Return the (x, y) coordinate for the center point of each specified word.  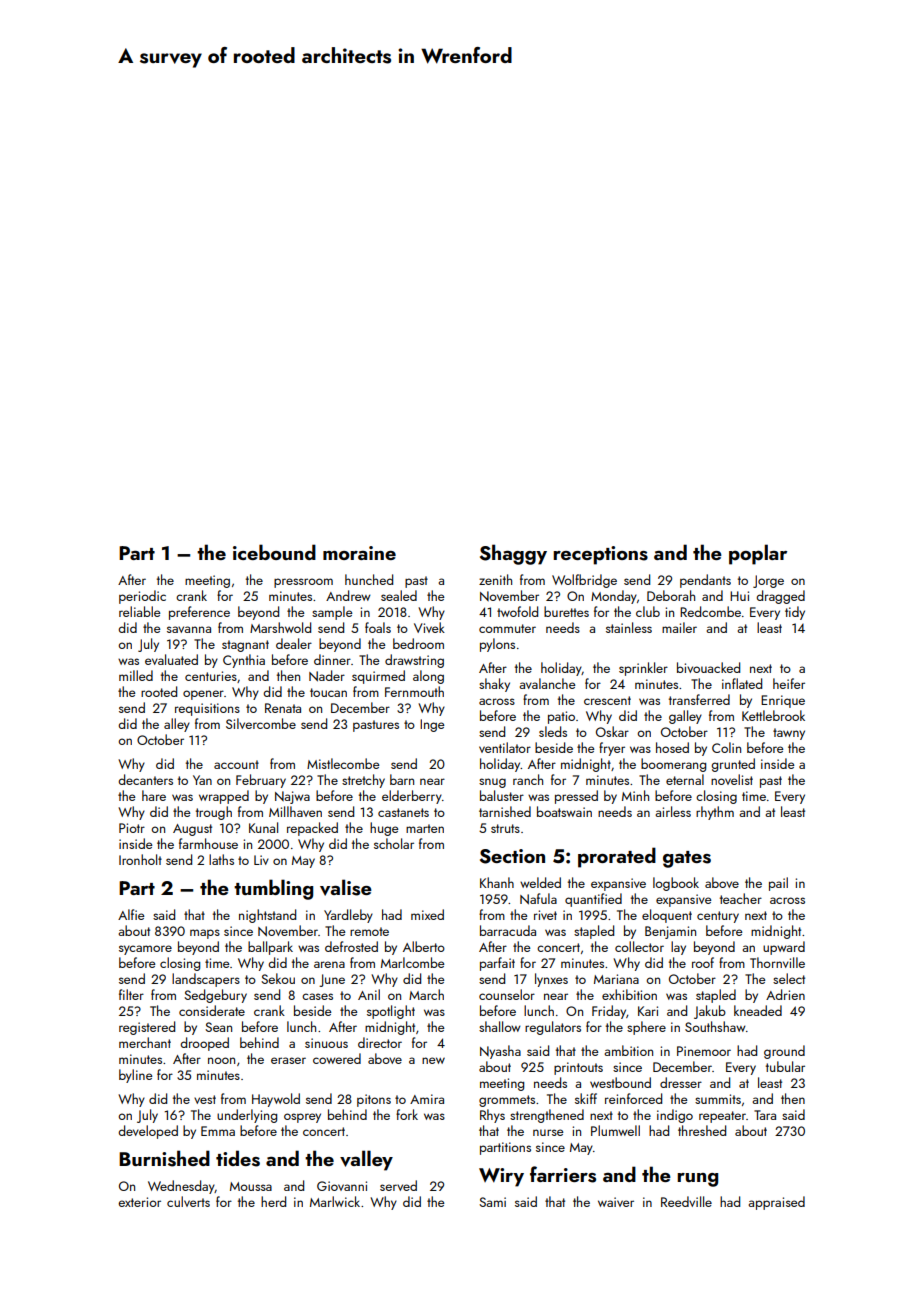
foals (378, 627)
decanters (145, 779)
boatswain (564, 811)
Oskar (612, 731)
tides (238, 1158)
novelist (732, 779)
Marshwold (280, 627)
